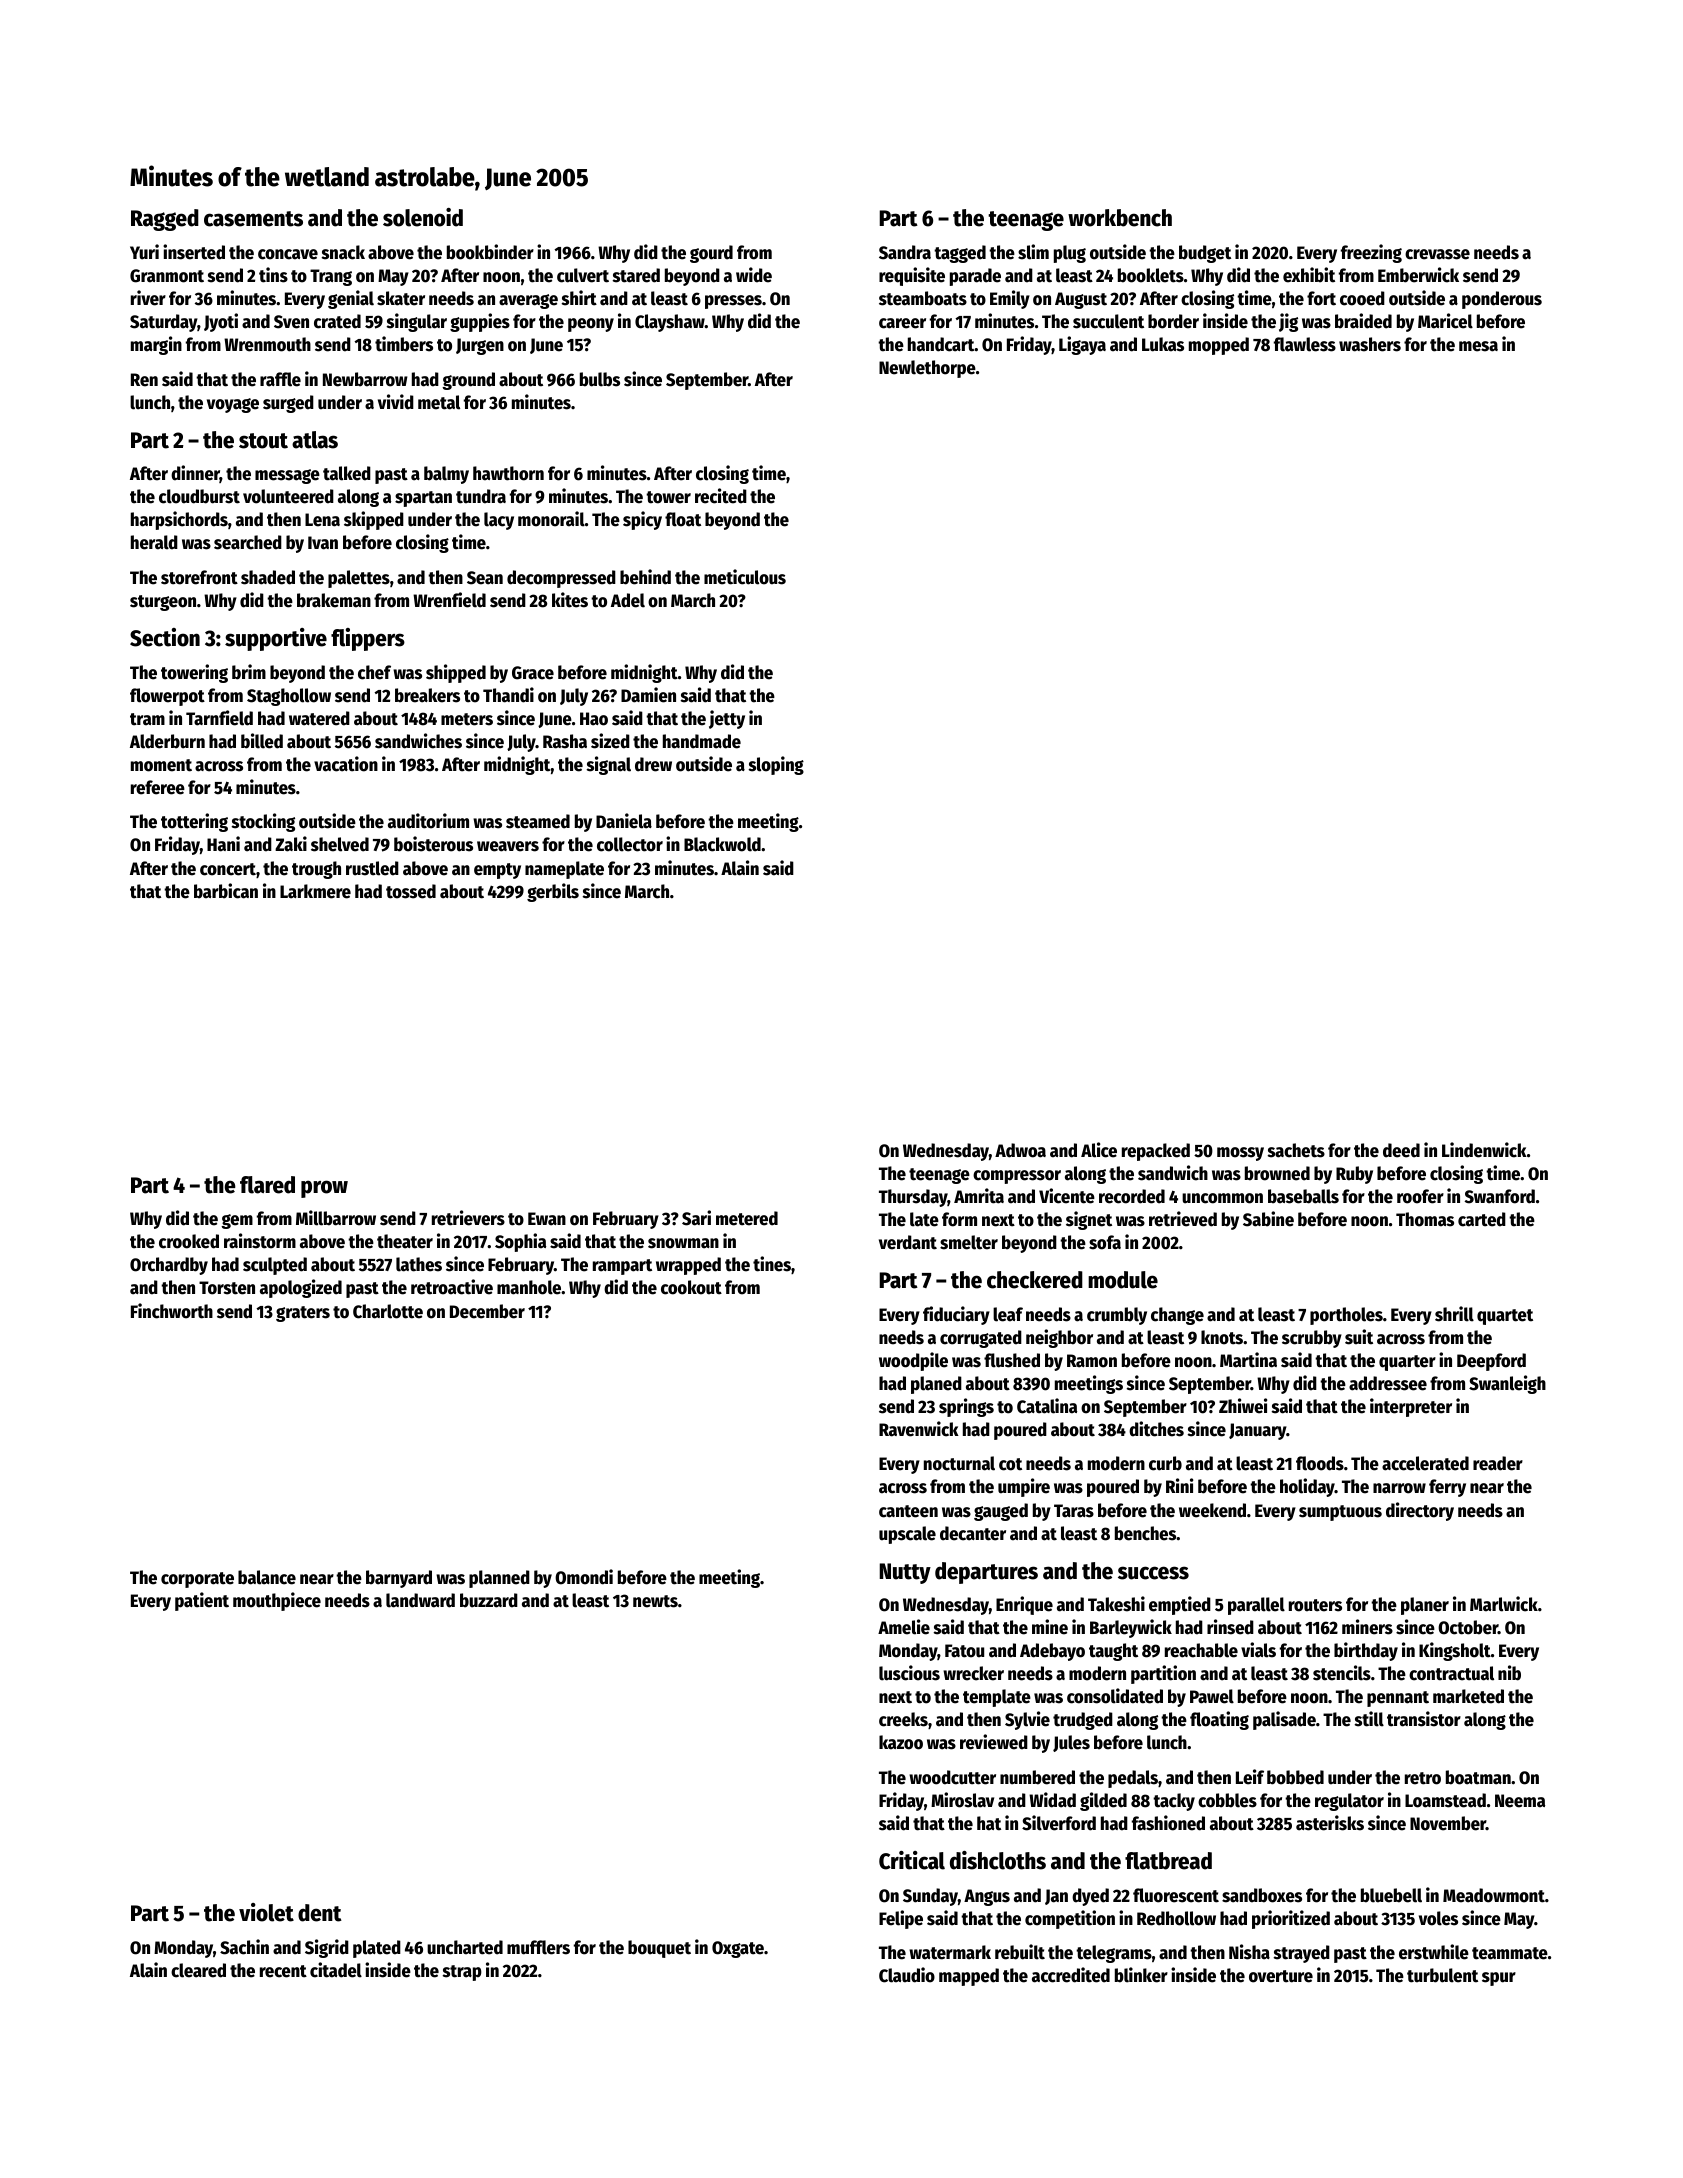  Describe the element at coordinates (1120, 218) in the document. I see `workbench` at that location.
